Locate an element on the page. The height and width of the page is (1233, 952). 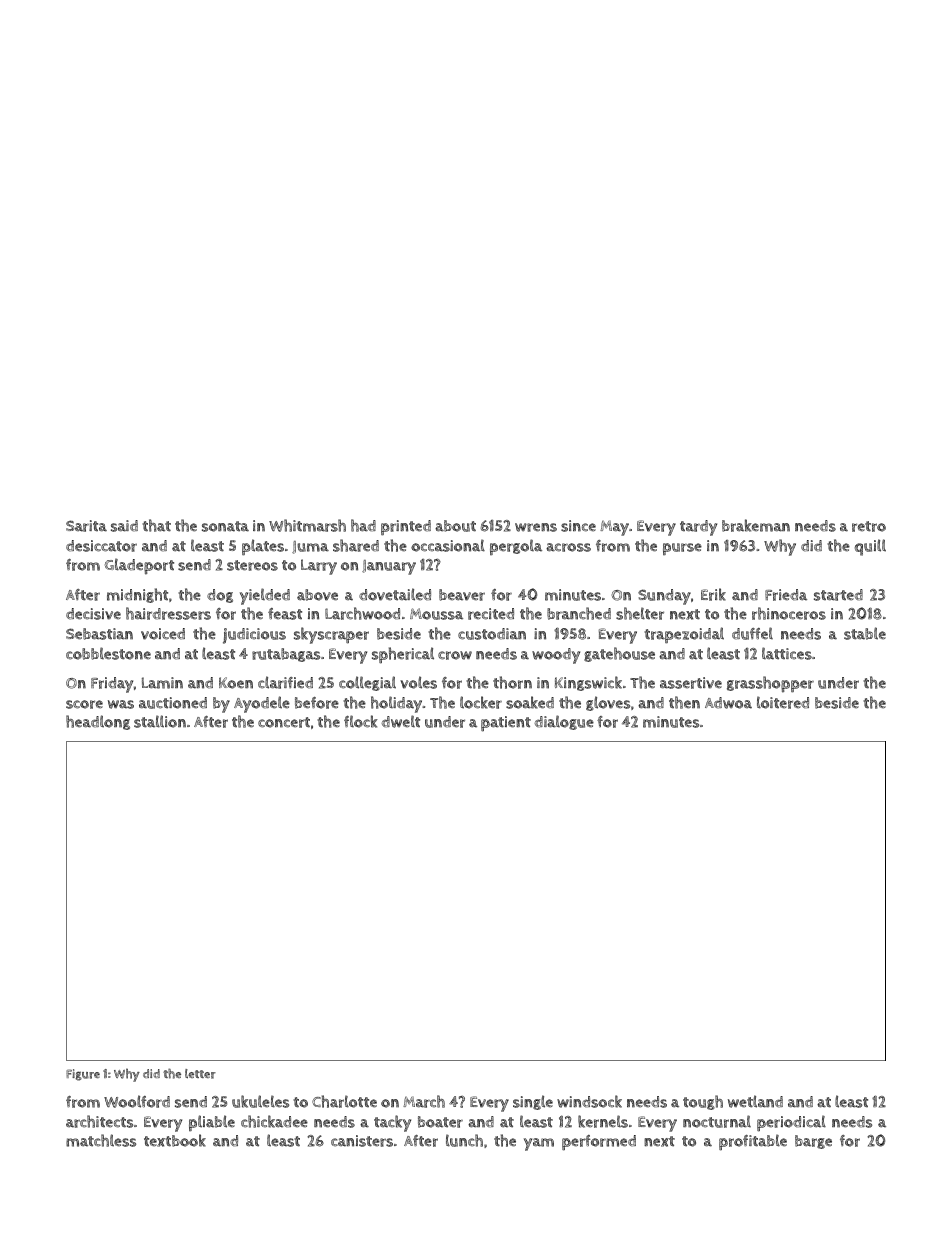
wetland is located at coordinates (755, 1101).
